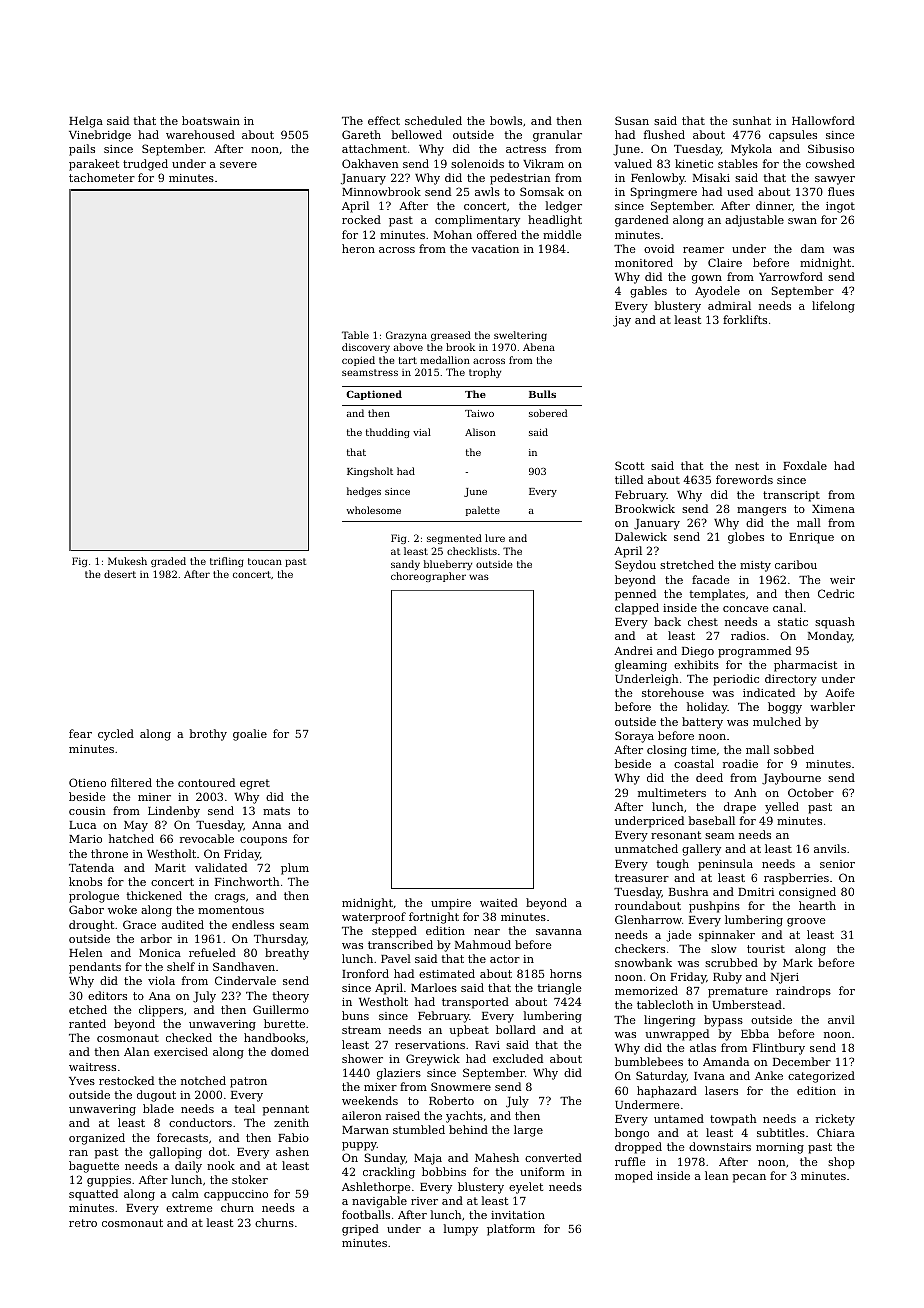 The image size is (924, 1308). I want to click on toucan, so click(265, 561).
